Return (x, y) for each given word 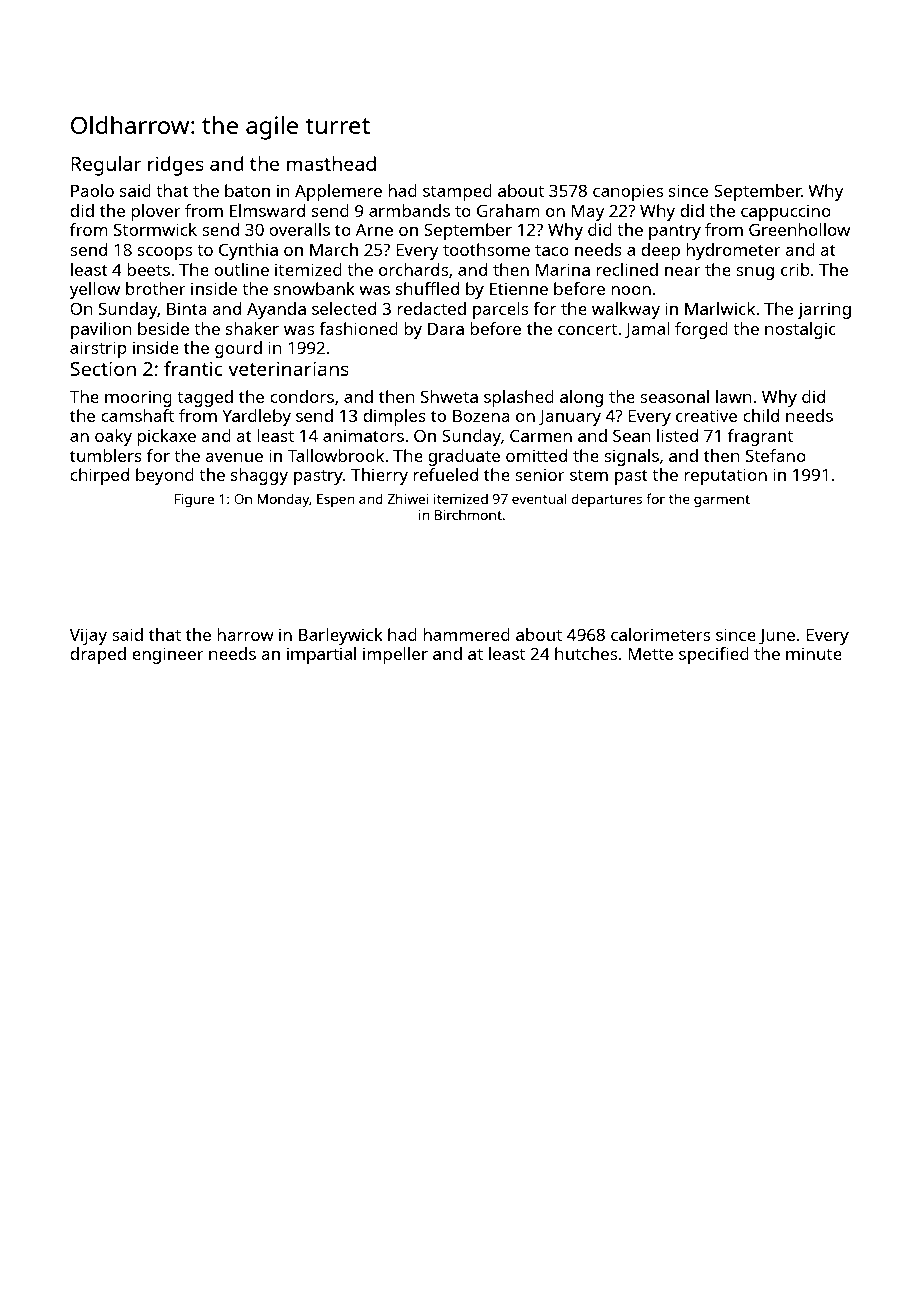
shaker (252, 328)
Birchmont (468, 514)
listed (677, 435)
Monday (283, 500)
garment (722, 501)
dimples (394, 417)
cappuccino (786, 212)
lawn (734, 396)
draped (98, 655)
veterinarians (288, 368)
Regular (106, 166)
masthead (331, 163)
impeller (395, 655)
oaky (113, 437)
